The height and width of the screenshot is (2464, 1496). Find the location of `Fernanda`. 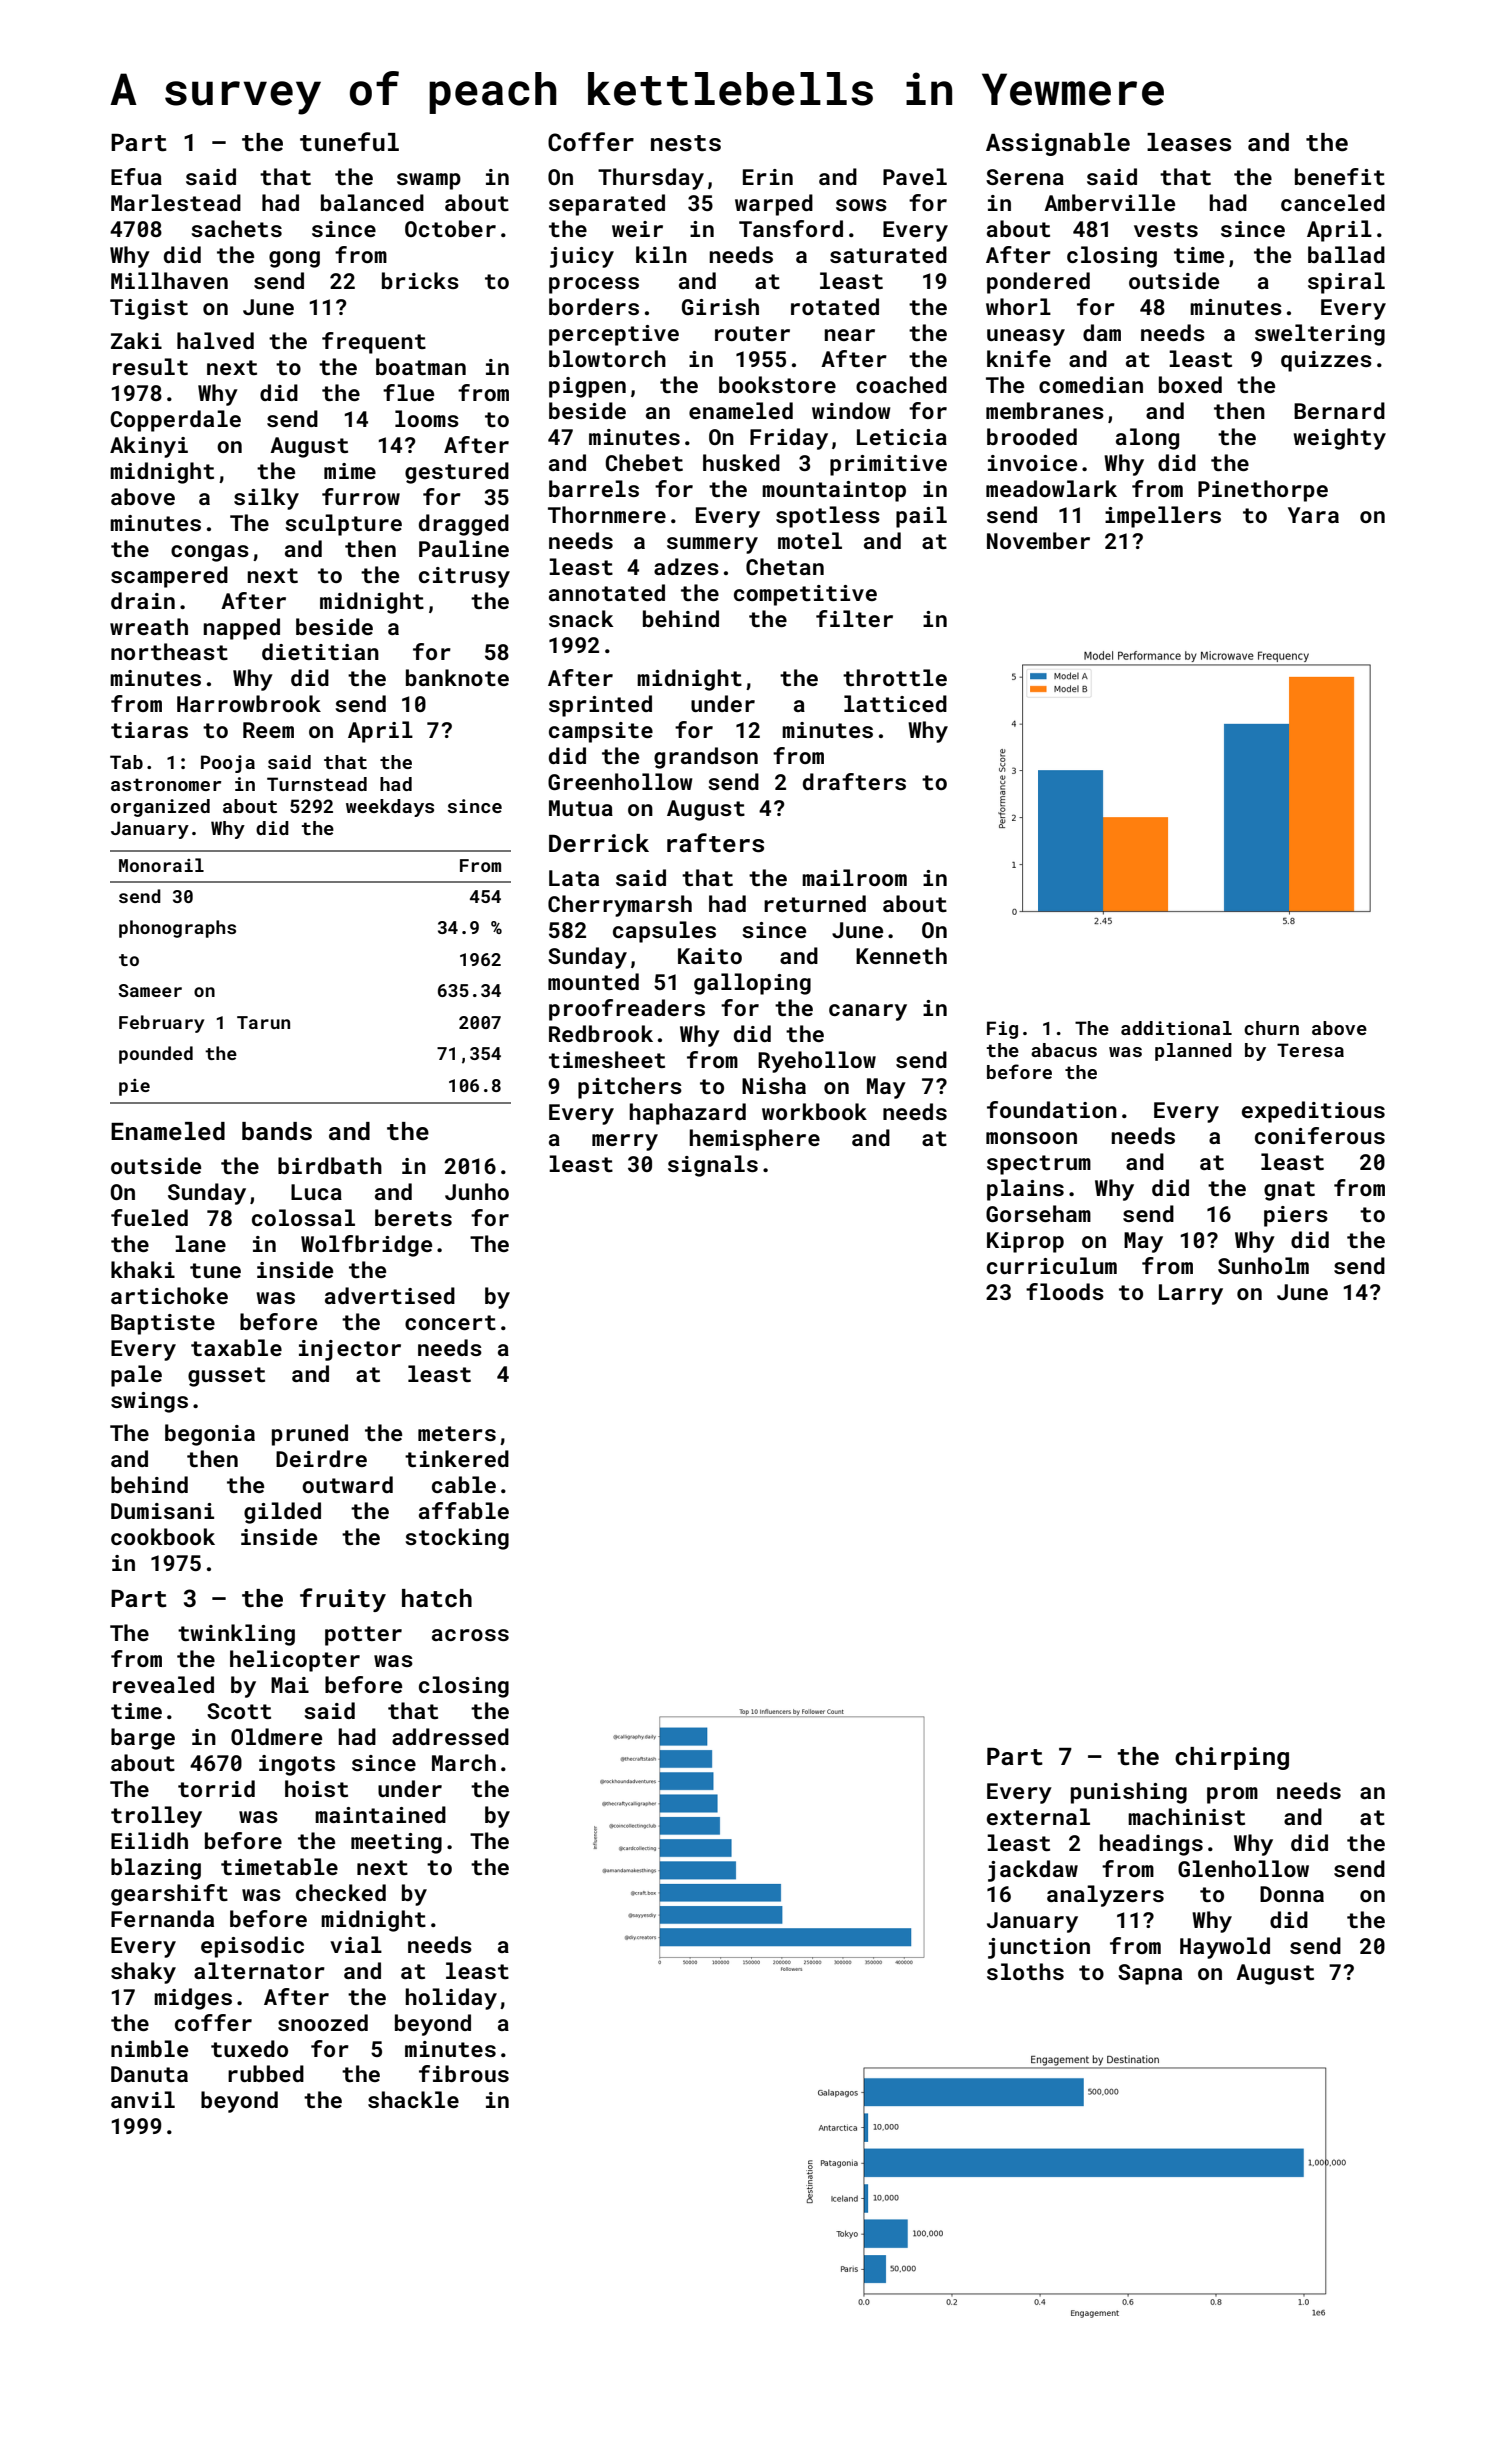

Fernanda is located at coordinates (162, 1918).
